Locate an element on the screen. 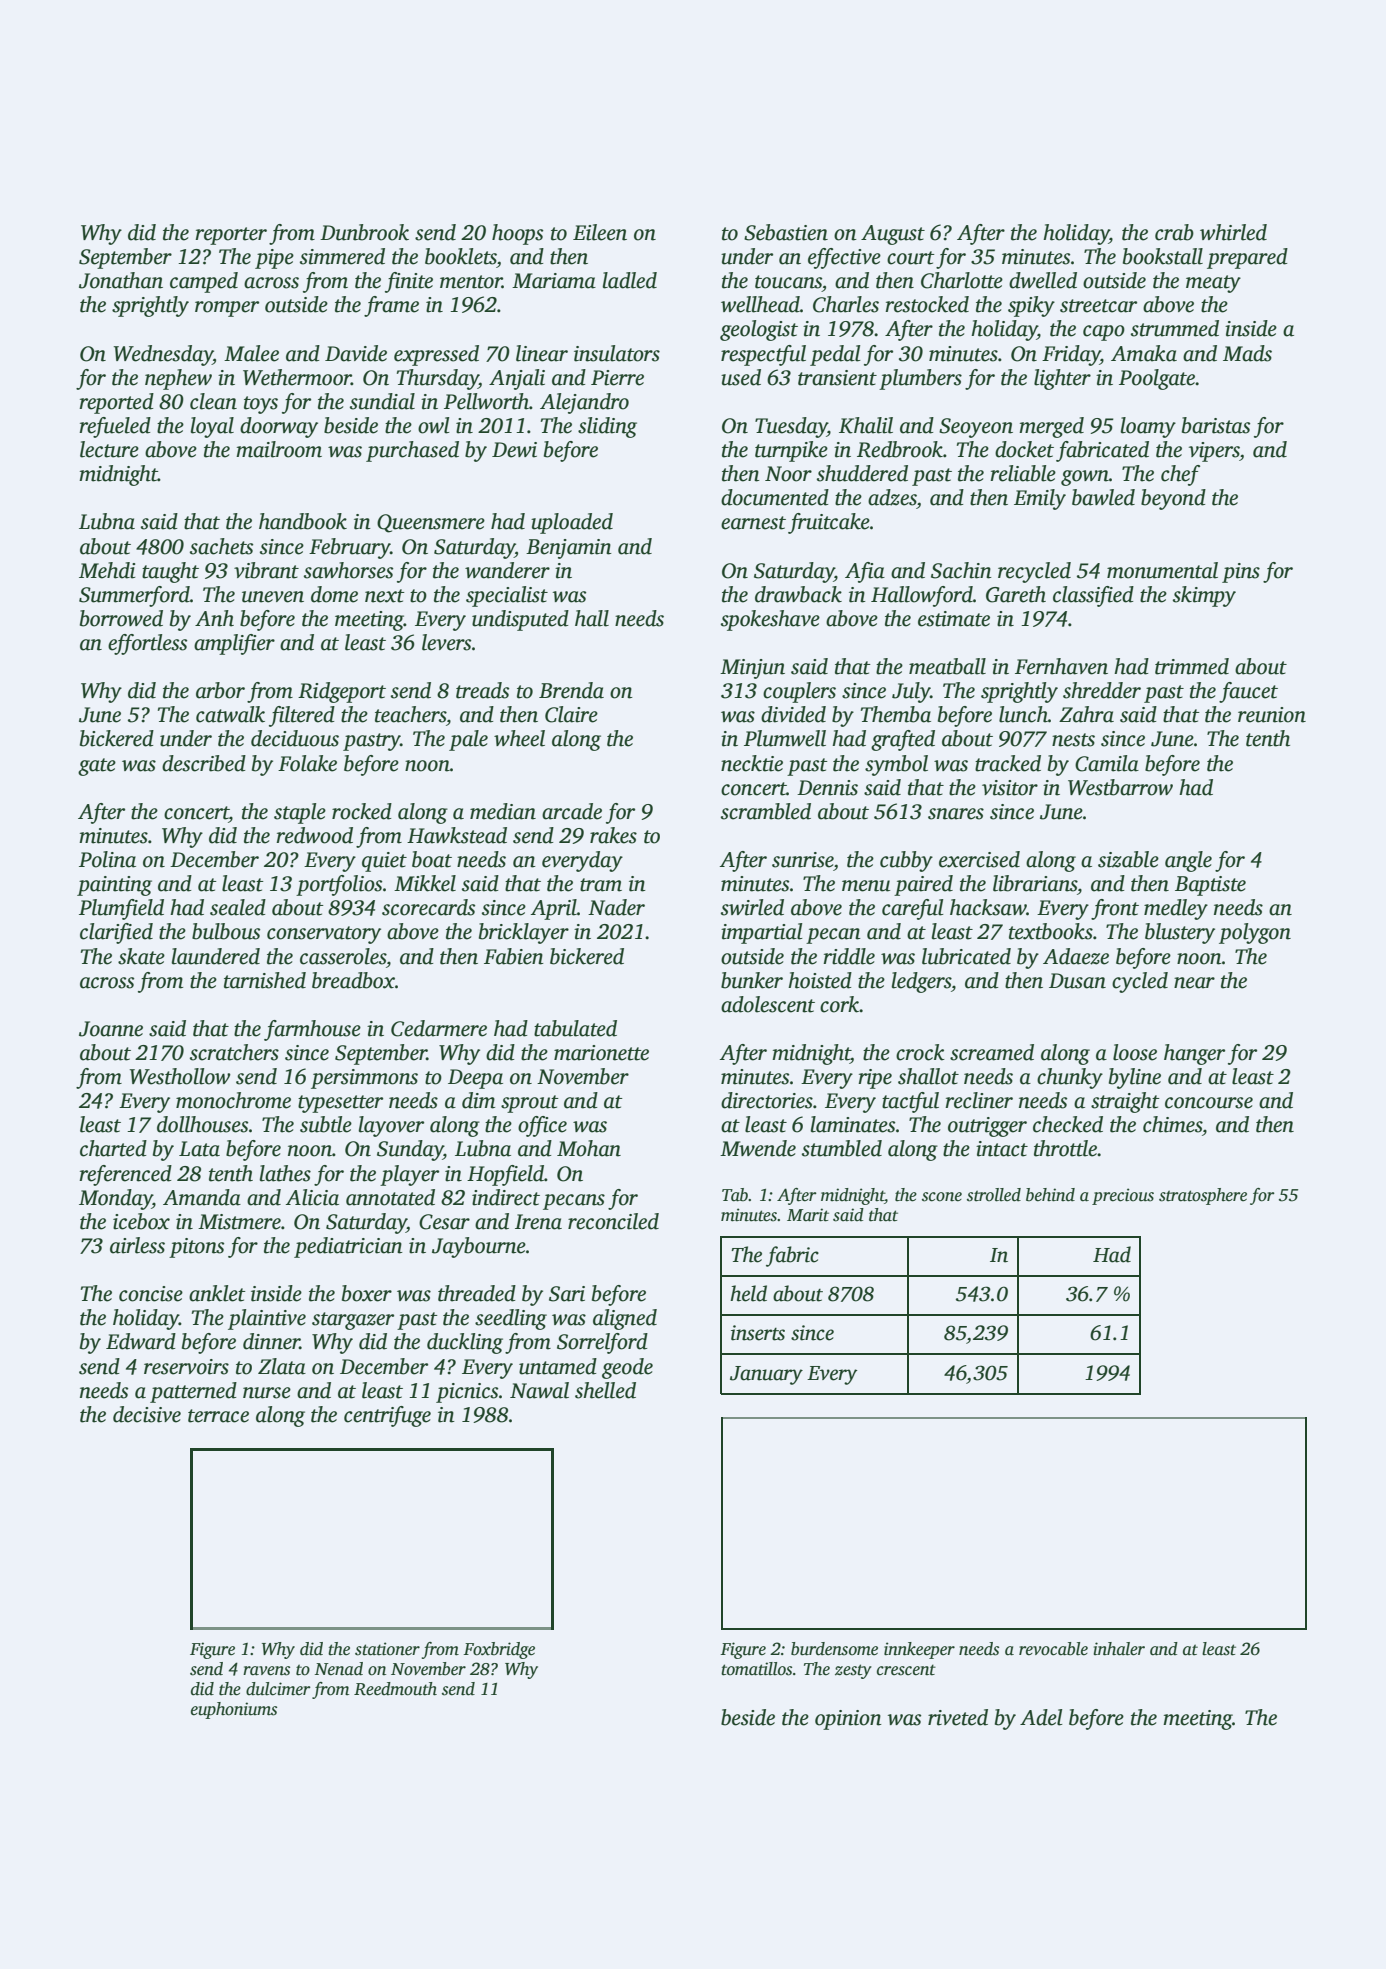 This screenshot has width=1386, height=1969. reunion is located at coordinates (1272, 715).
